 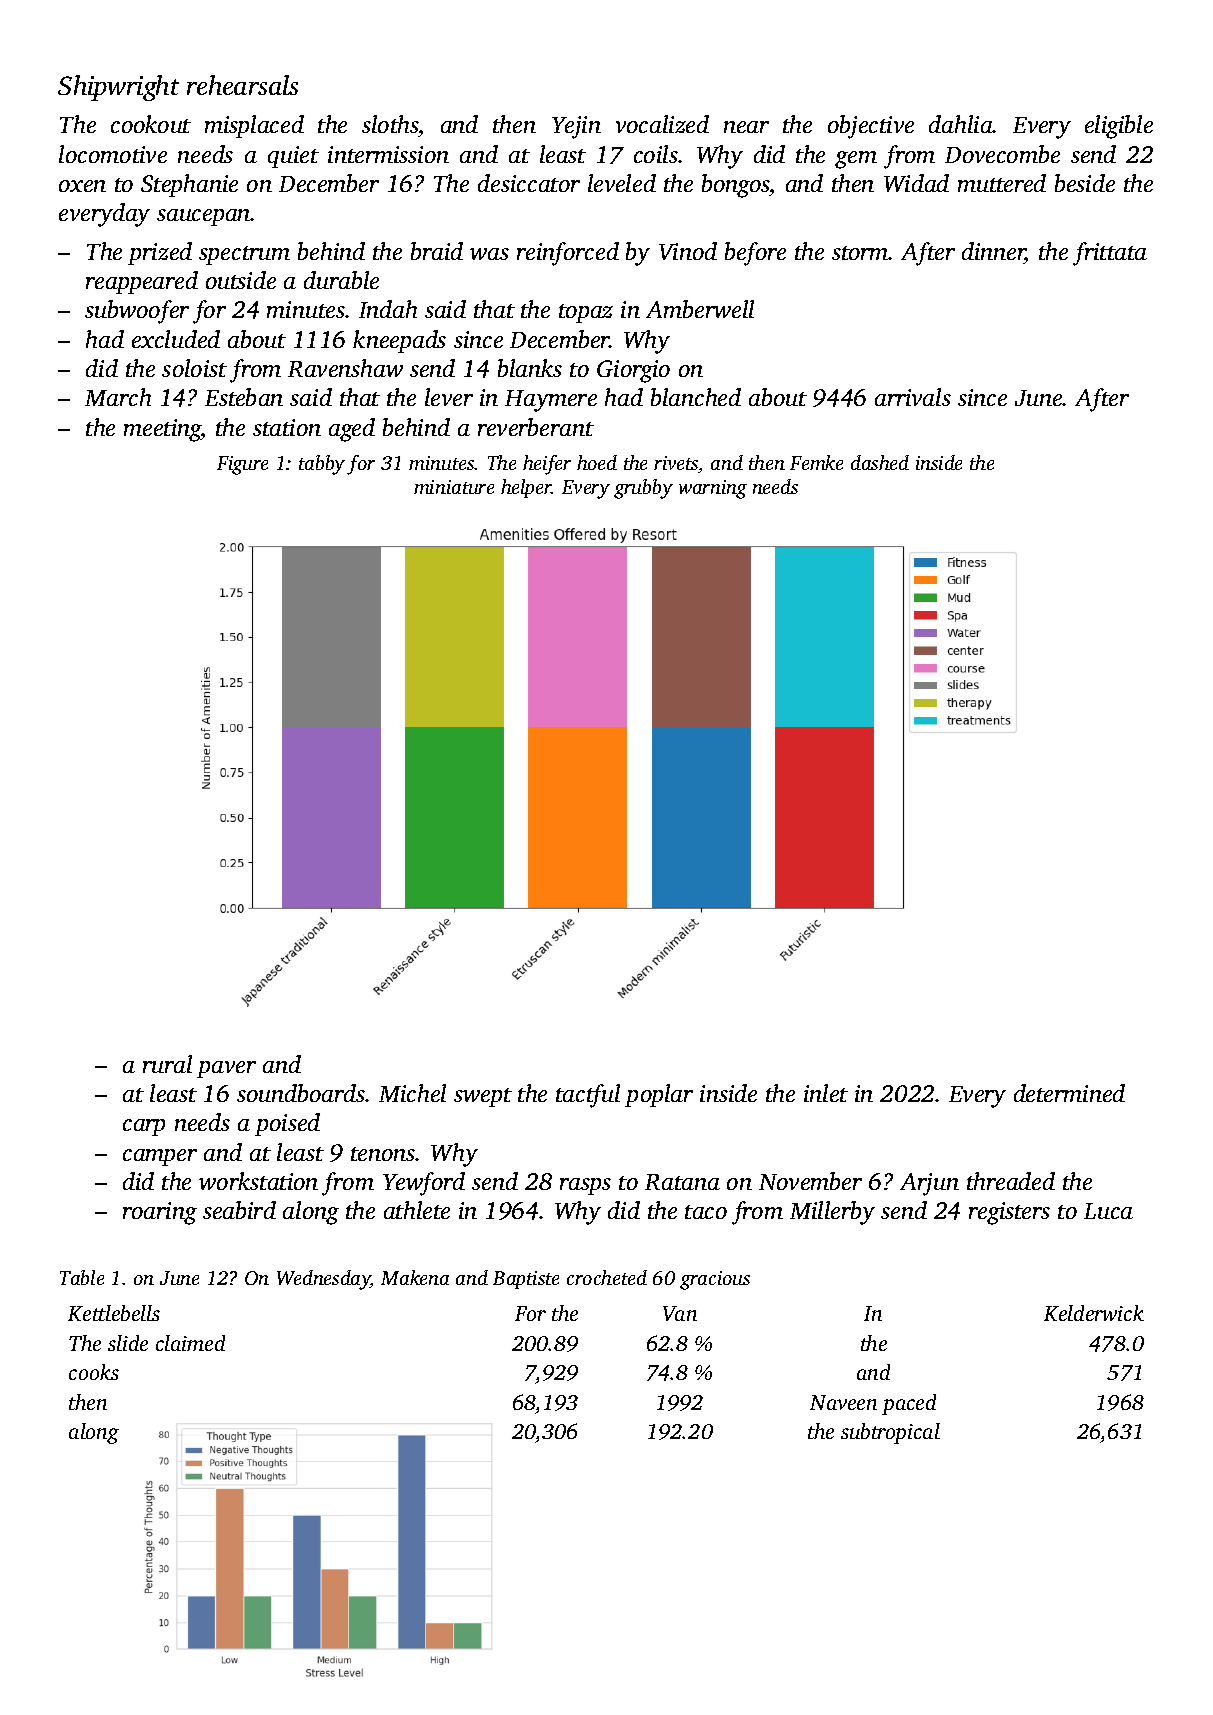 I want to click on dashed, so click(x=880, y=462).
